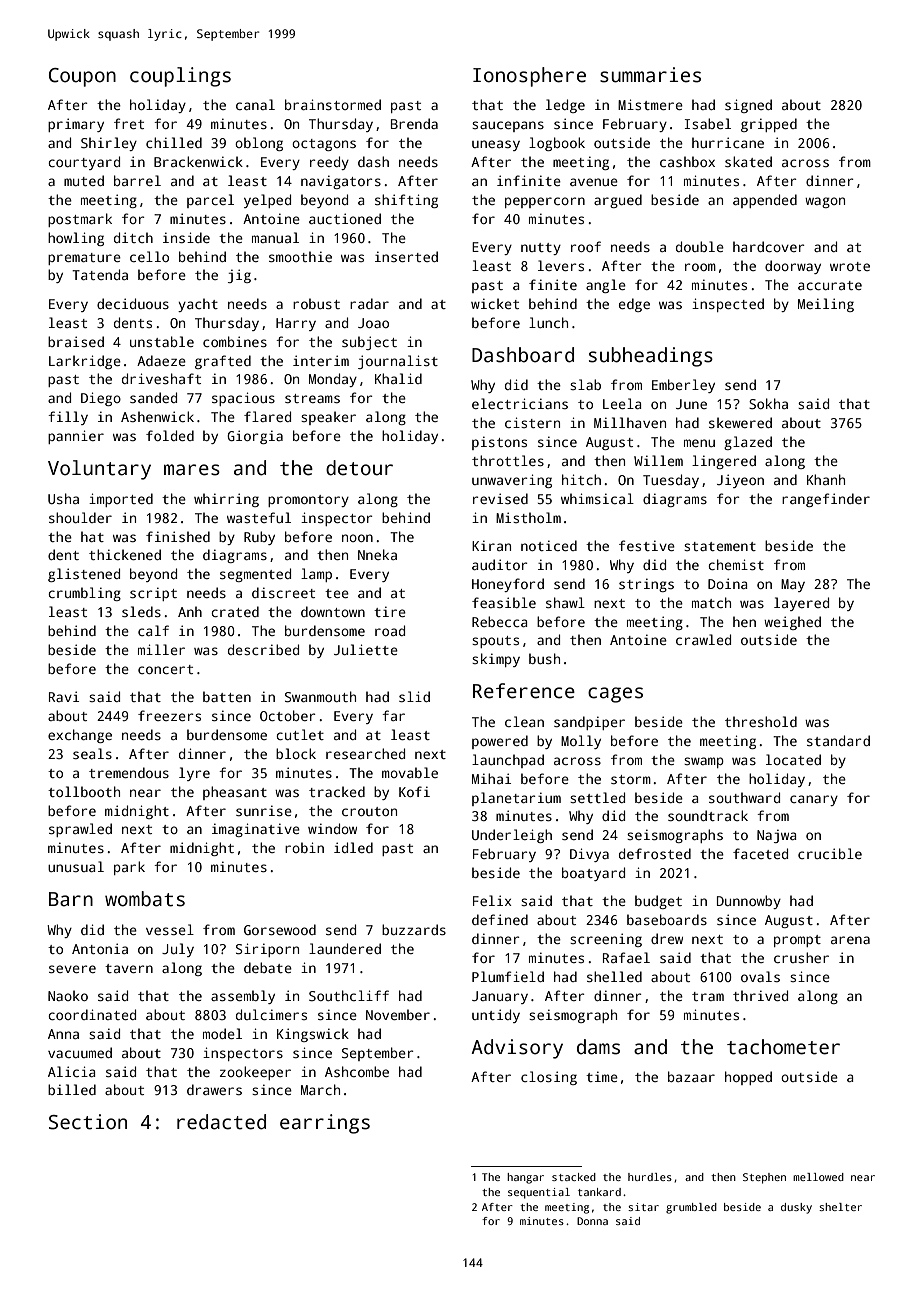 Image resolution: width=924 pixels, height=1308 pixels. Describe the element at coordinates (529, 77) in the screenshot. I see `Ionosphere` at that location.
